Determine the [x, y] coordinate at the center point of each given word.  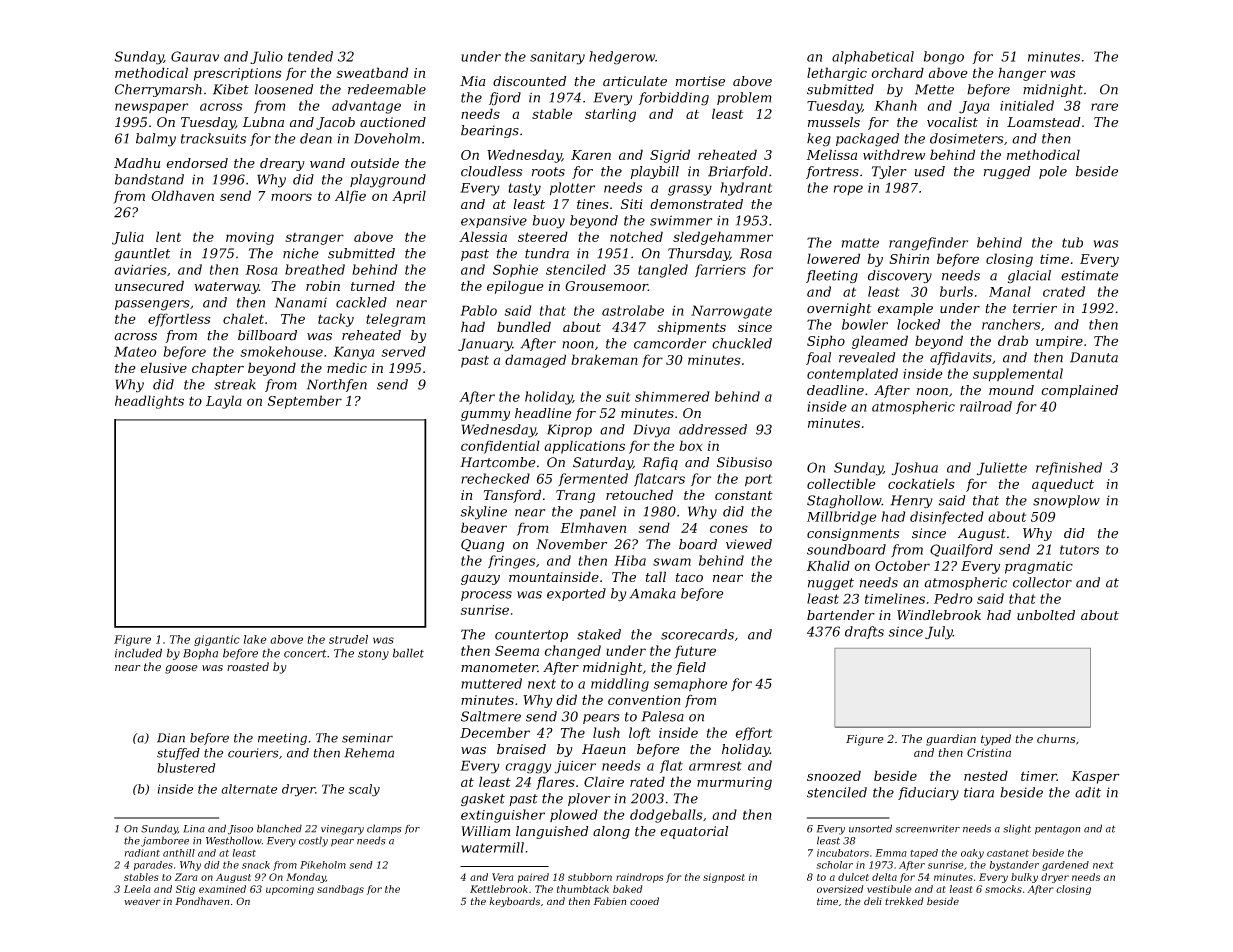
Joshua [915, 469]
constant [744, 495]
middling [620, 685]
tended [310, 56]
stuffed [178, 754]
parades [153, 866]
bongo [944, 58]
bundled [524, 326]
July [939, 633]
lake [255, 639]
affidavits [961, 358]
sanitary [557, 58]
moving [250, 238]
